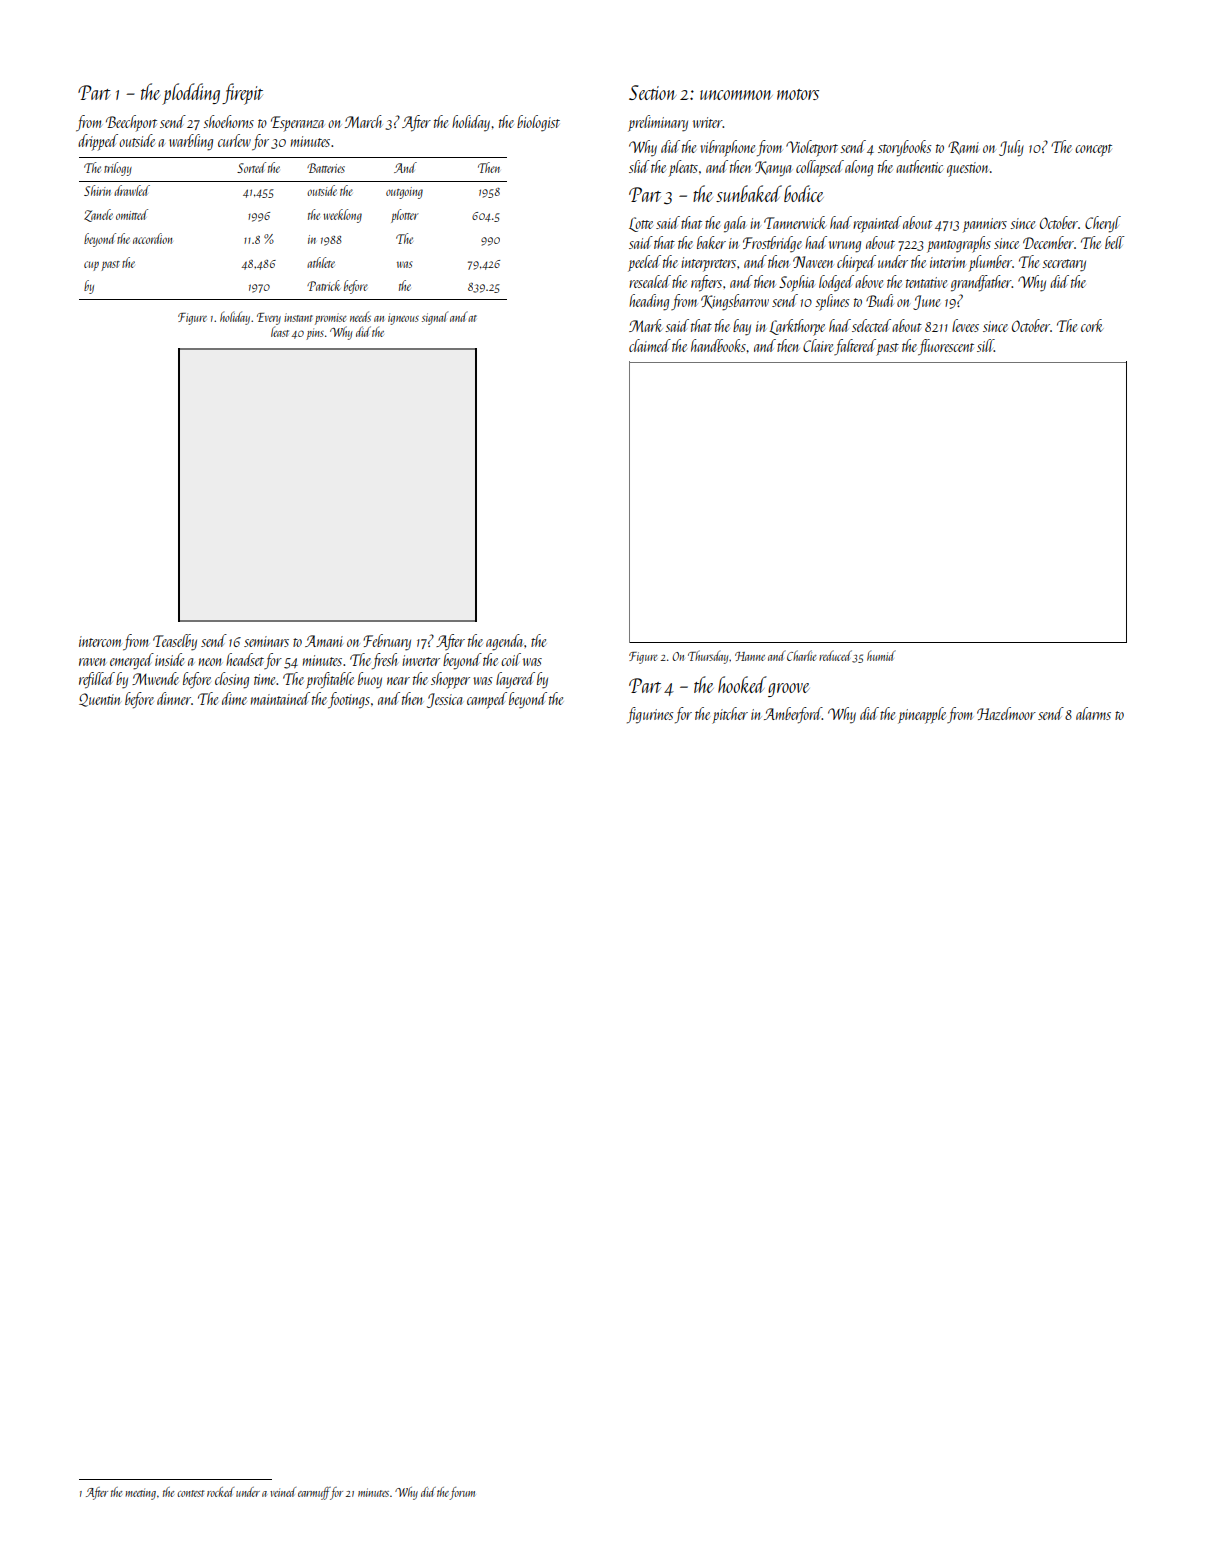 The image size is (1206, 1561). Describe the element at coordinates (798, 94) in the screenshot. I see `motors` at that location.
